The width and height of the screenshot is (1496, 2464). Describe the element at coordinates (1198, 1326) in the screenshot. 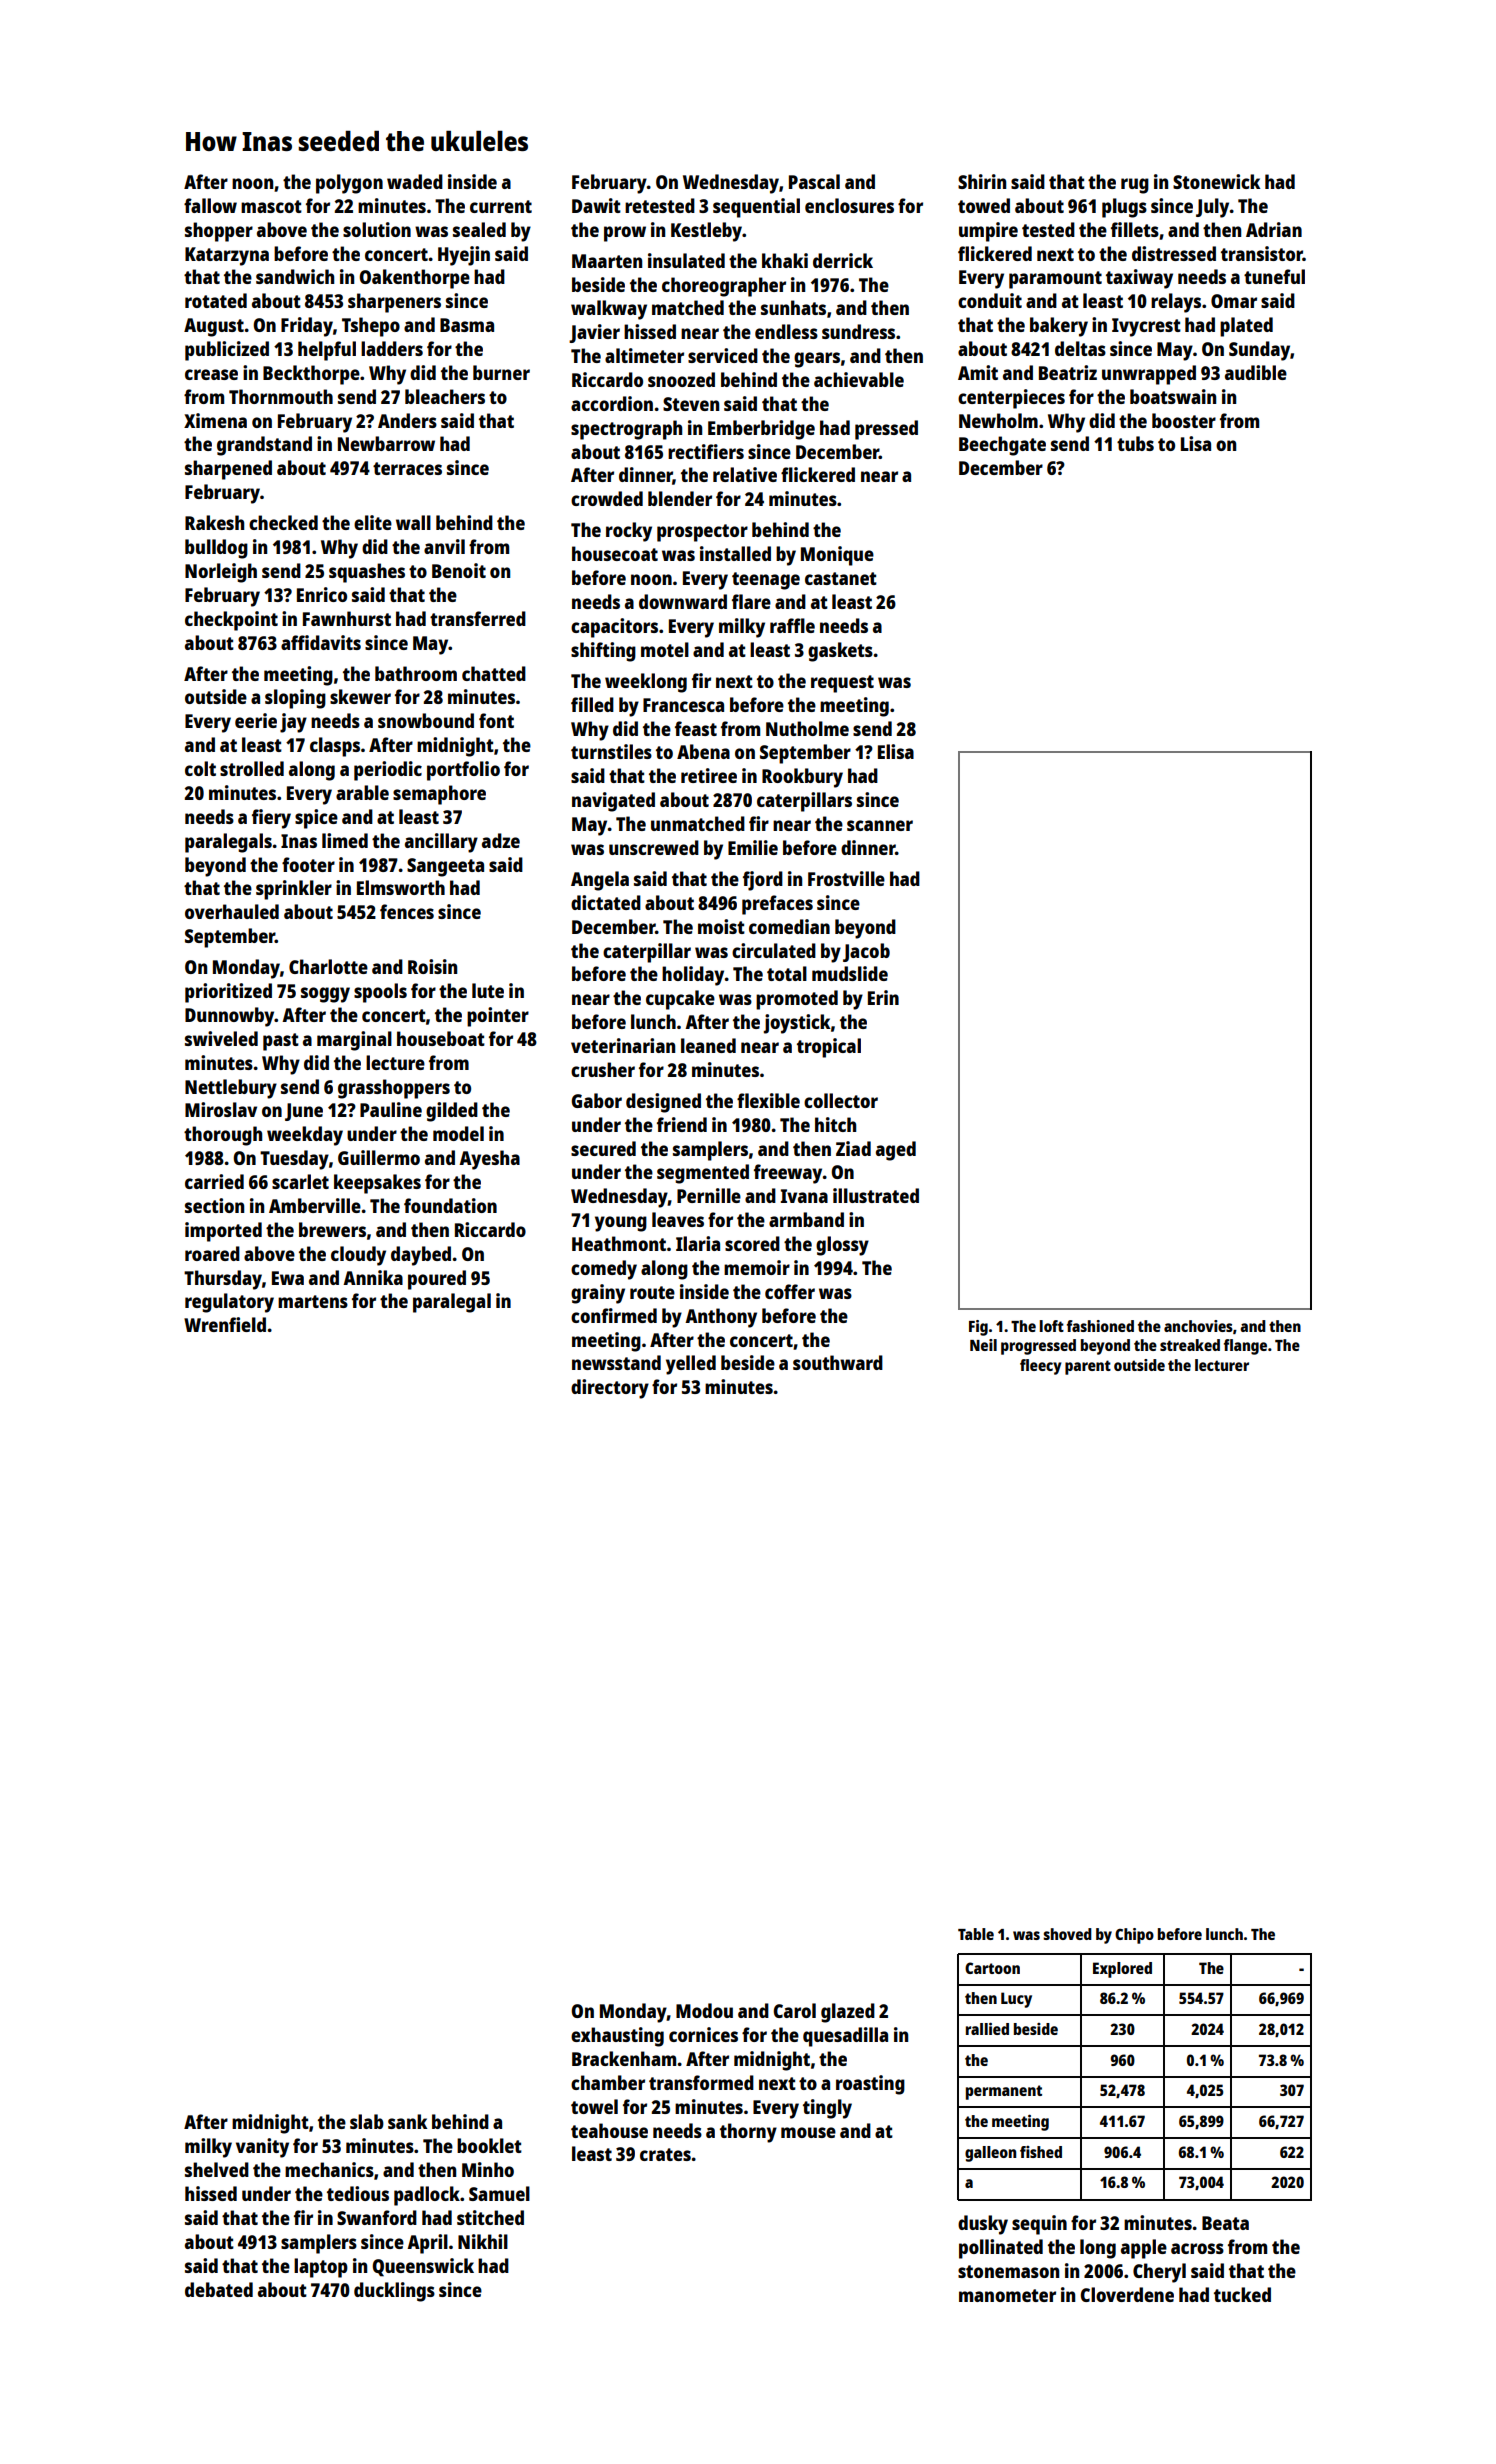

I see `anchovies` at that location.
